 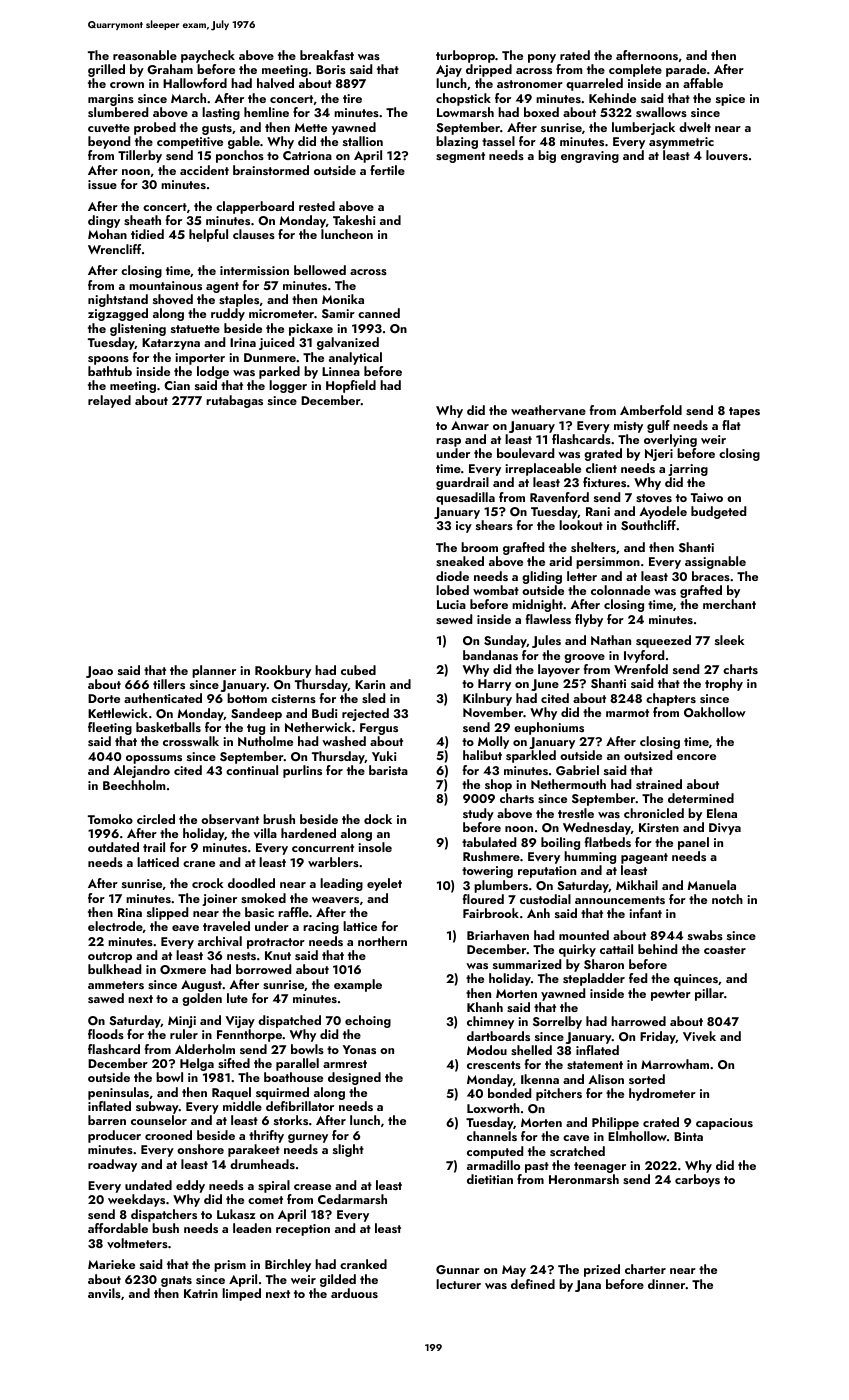 I want to click on arduous, so click(x=354, y=1293).
